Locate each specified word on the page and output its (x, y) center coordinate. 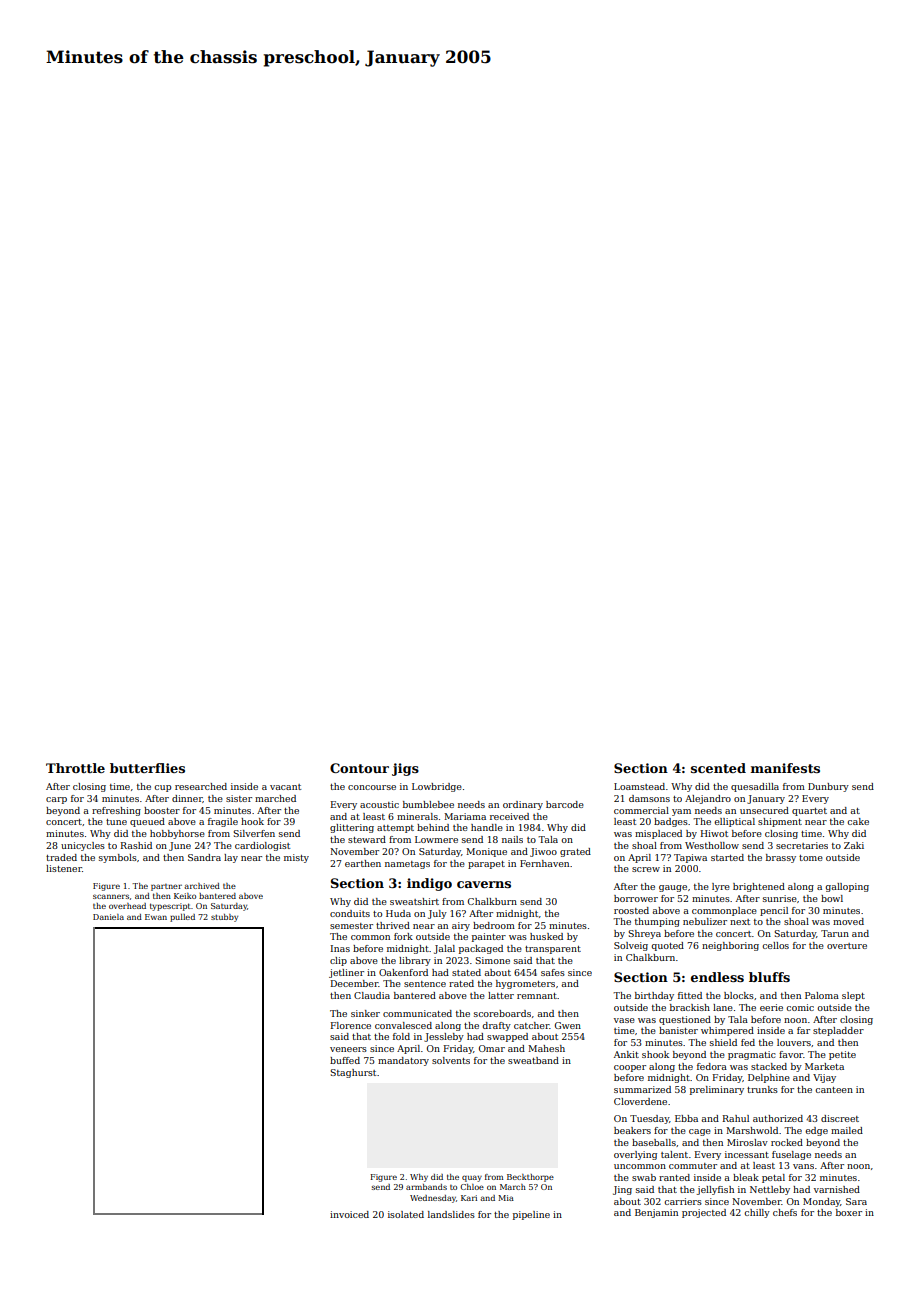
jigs (405, 769)
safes (553, 972)
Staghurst (353, 1073)
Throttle (75, 768)
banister (678, 1030)
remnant (537, 996)
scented (718, 768)
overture (847, 946)
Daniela (108, 917)
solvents (451, 1060)
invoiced (349, 1214)
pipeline (531, 1215)
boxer (849, 1212)
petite (842, 1055)
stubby (224, 918)
